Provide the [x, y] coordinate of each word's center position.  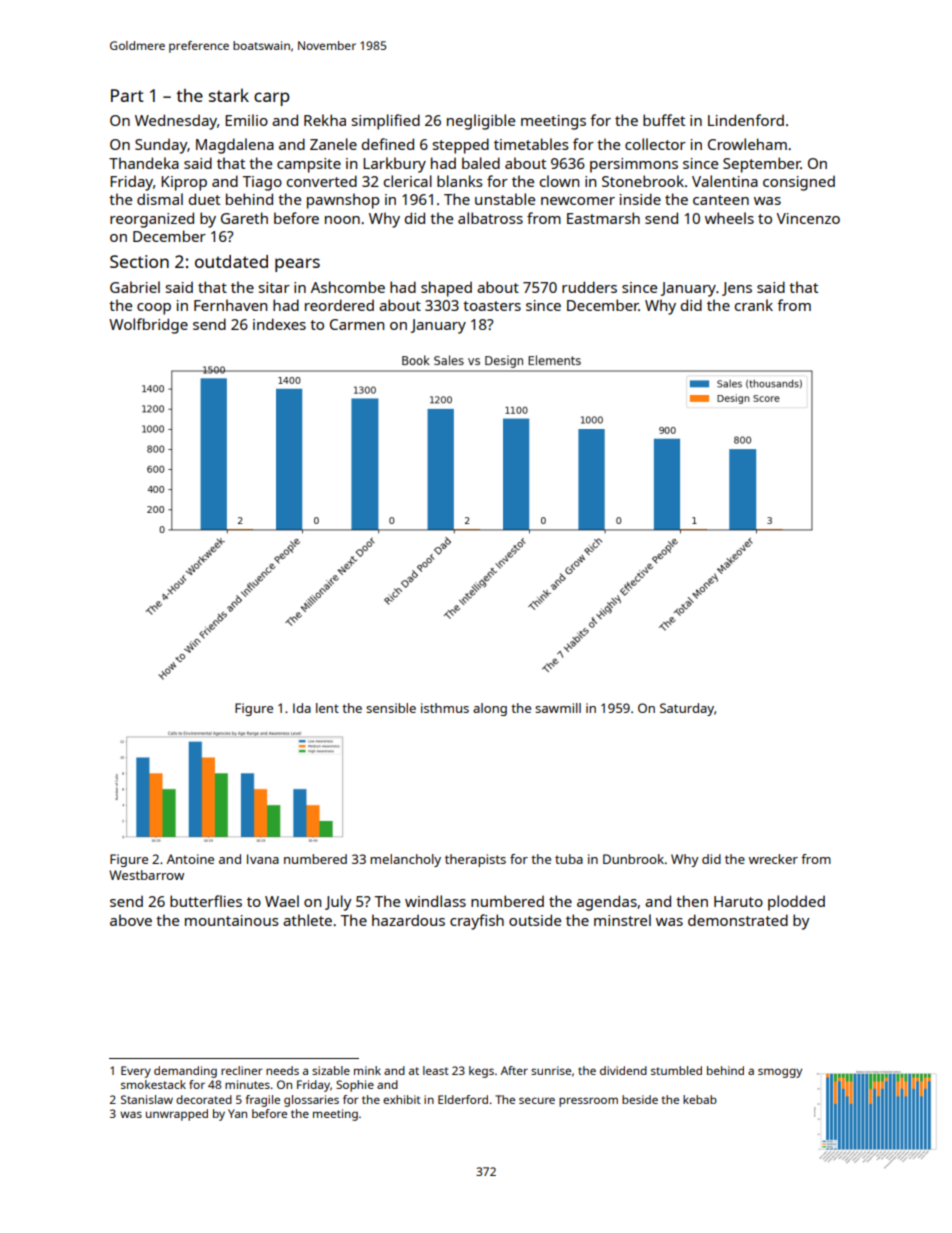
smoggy [780, 1073]
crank [754, 305]
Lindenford [746, 120]
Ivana [263, 859]
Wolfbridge [148, 326]
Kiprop [184, 183]
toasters [492, 306]
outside [535, 920]
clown [559, 181]
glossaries [311, 1101]
